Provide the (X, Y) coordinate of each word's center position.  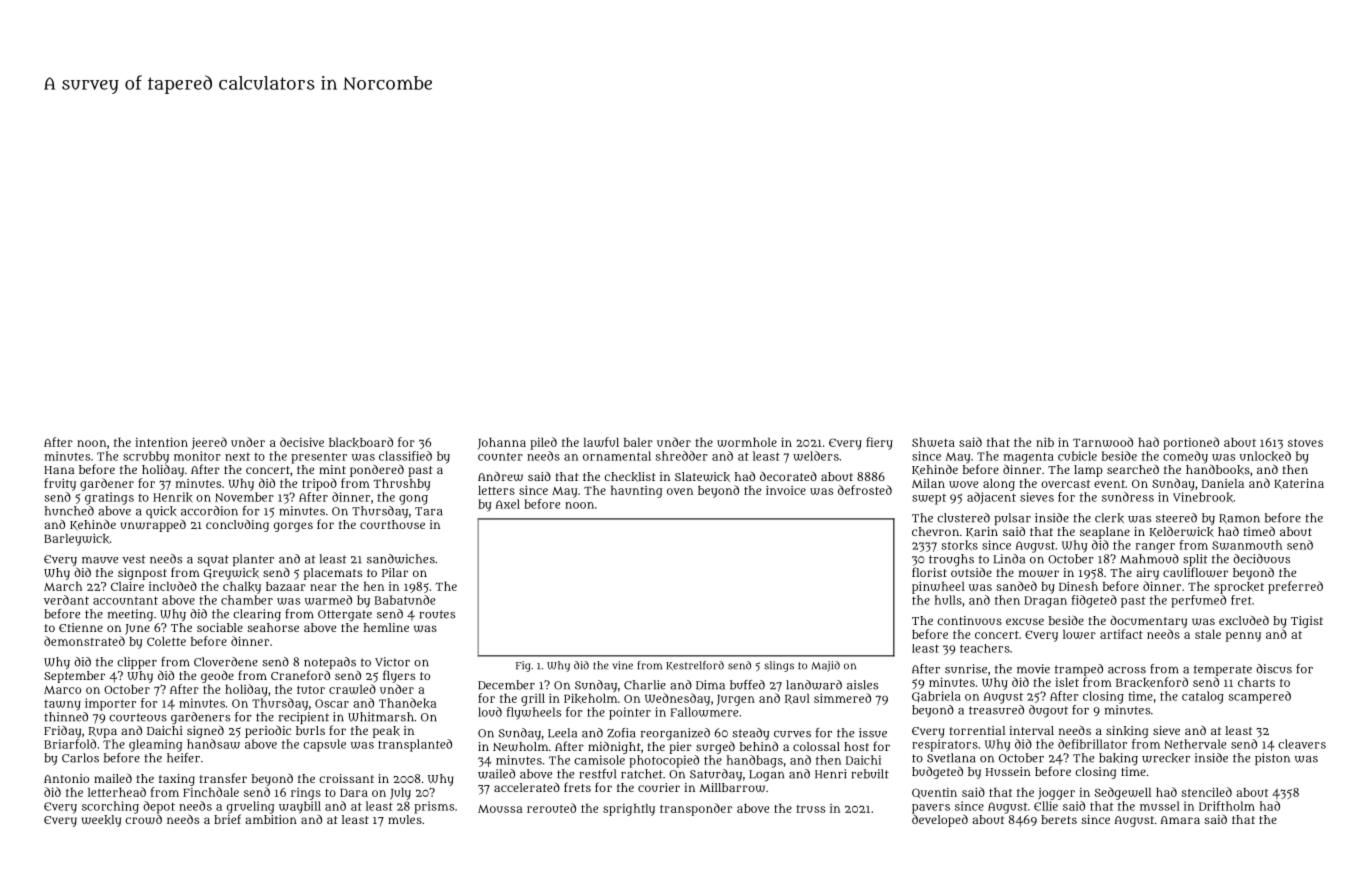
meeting (130, 615)
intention (161, 442)
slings (779, 666)
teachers (985, 648)
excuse (1025, 621)
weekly (101, 821)
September (74, 677)
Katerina (1299, 483)
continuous (969, 620)
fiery (879, 443)
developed (940, 820)
